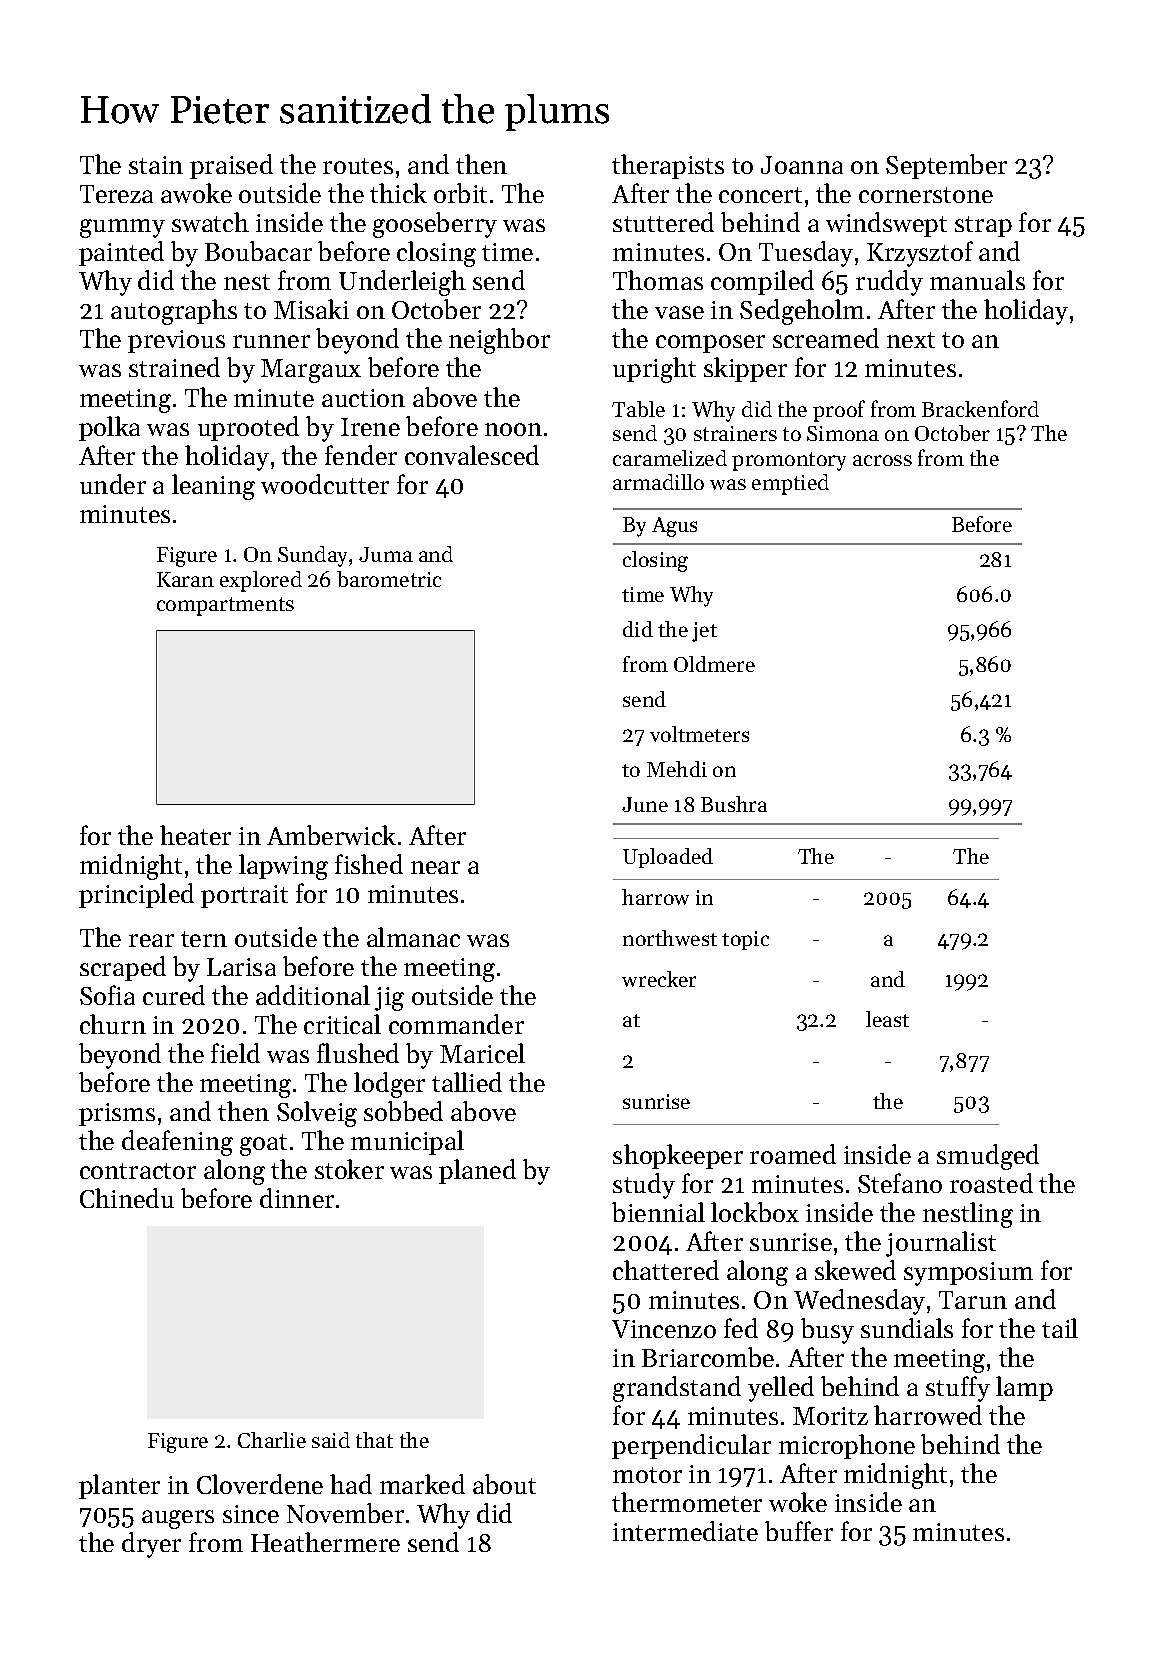 This page has width=1165, height=1654. Describe the element at coordinates (644, 1186) in the page. I see `study` at that location.
